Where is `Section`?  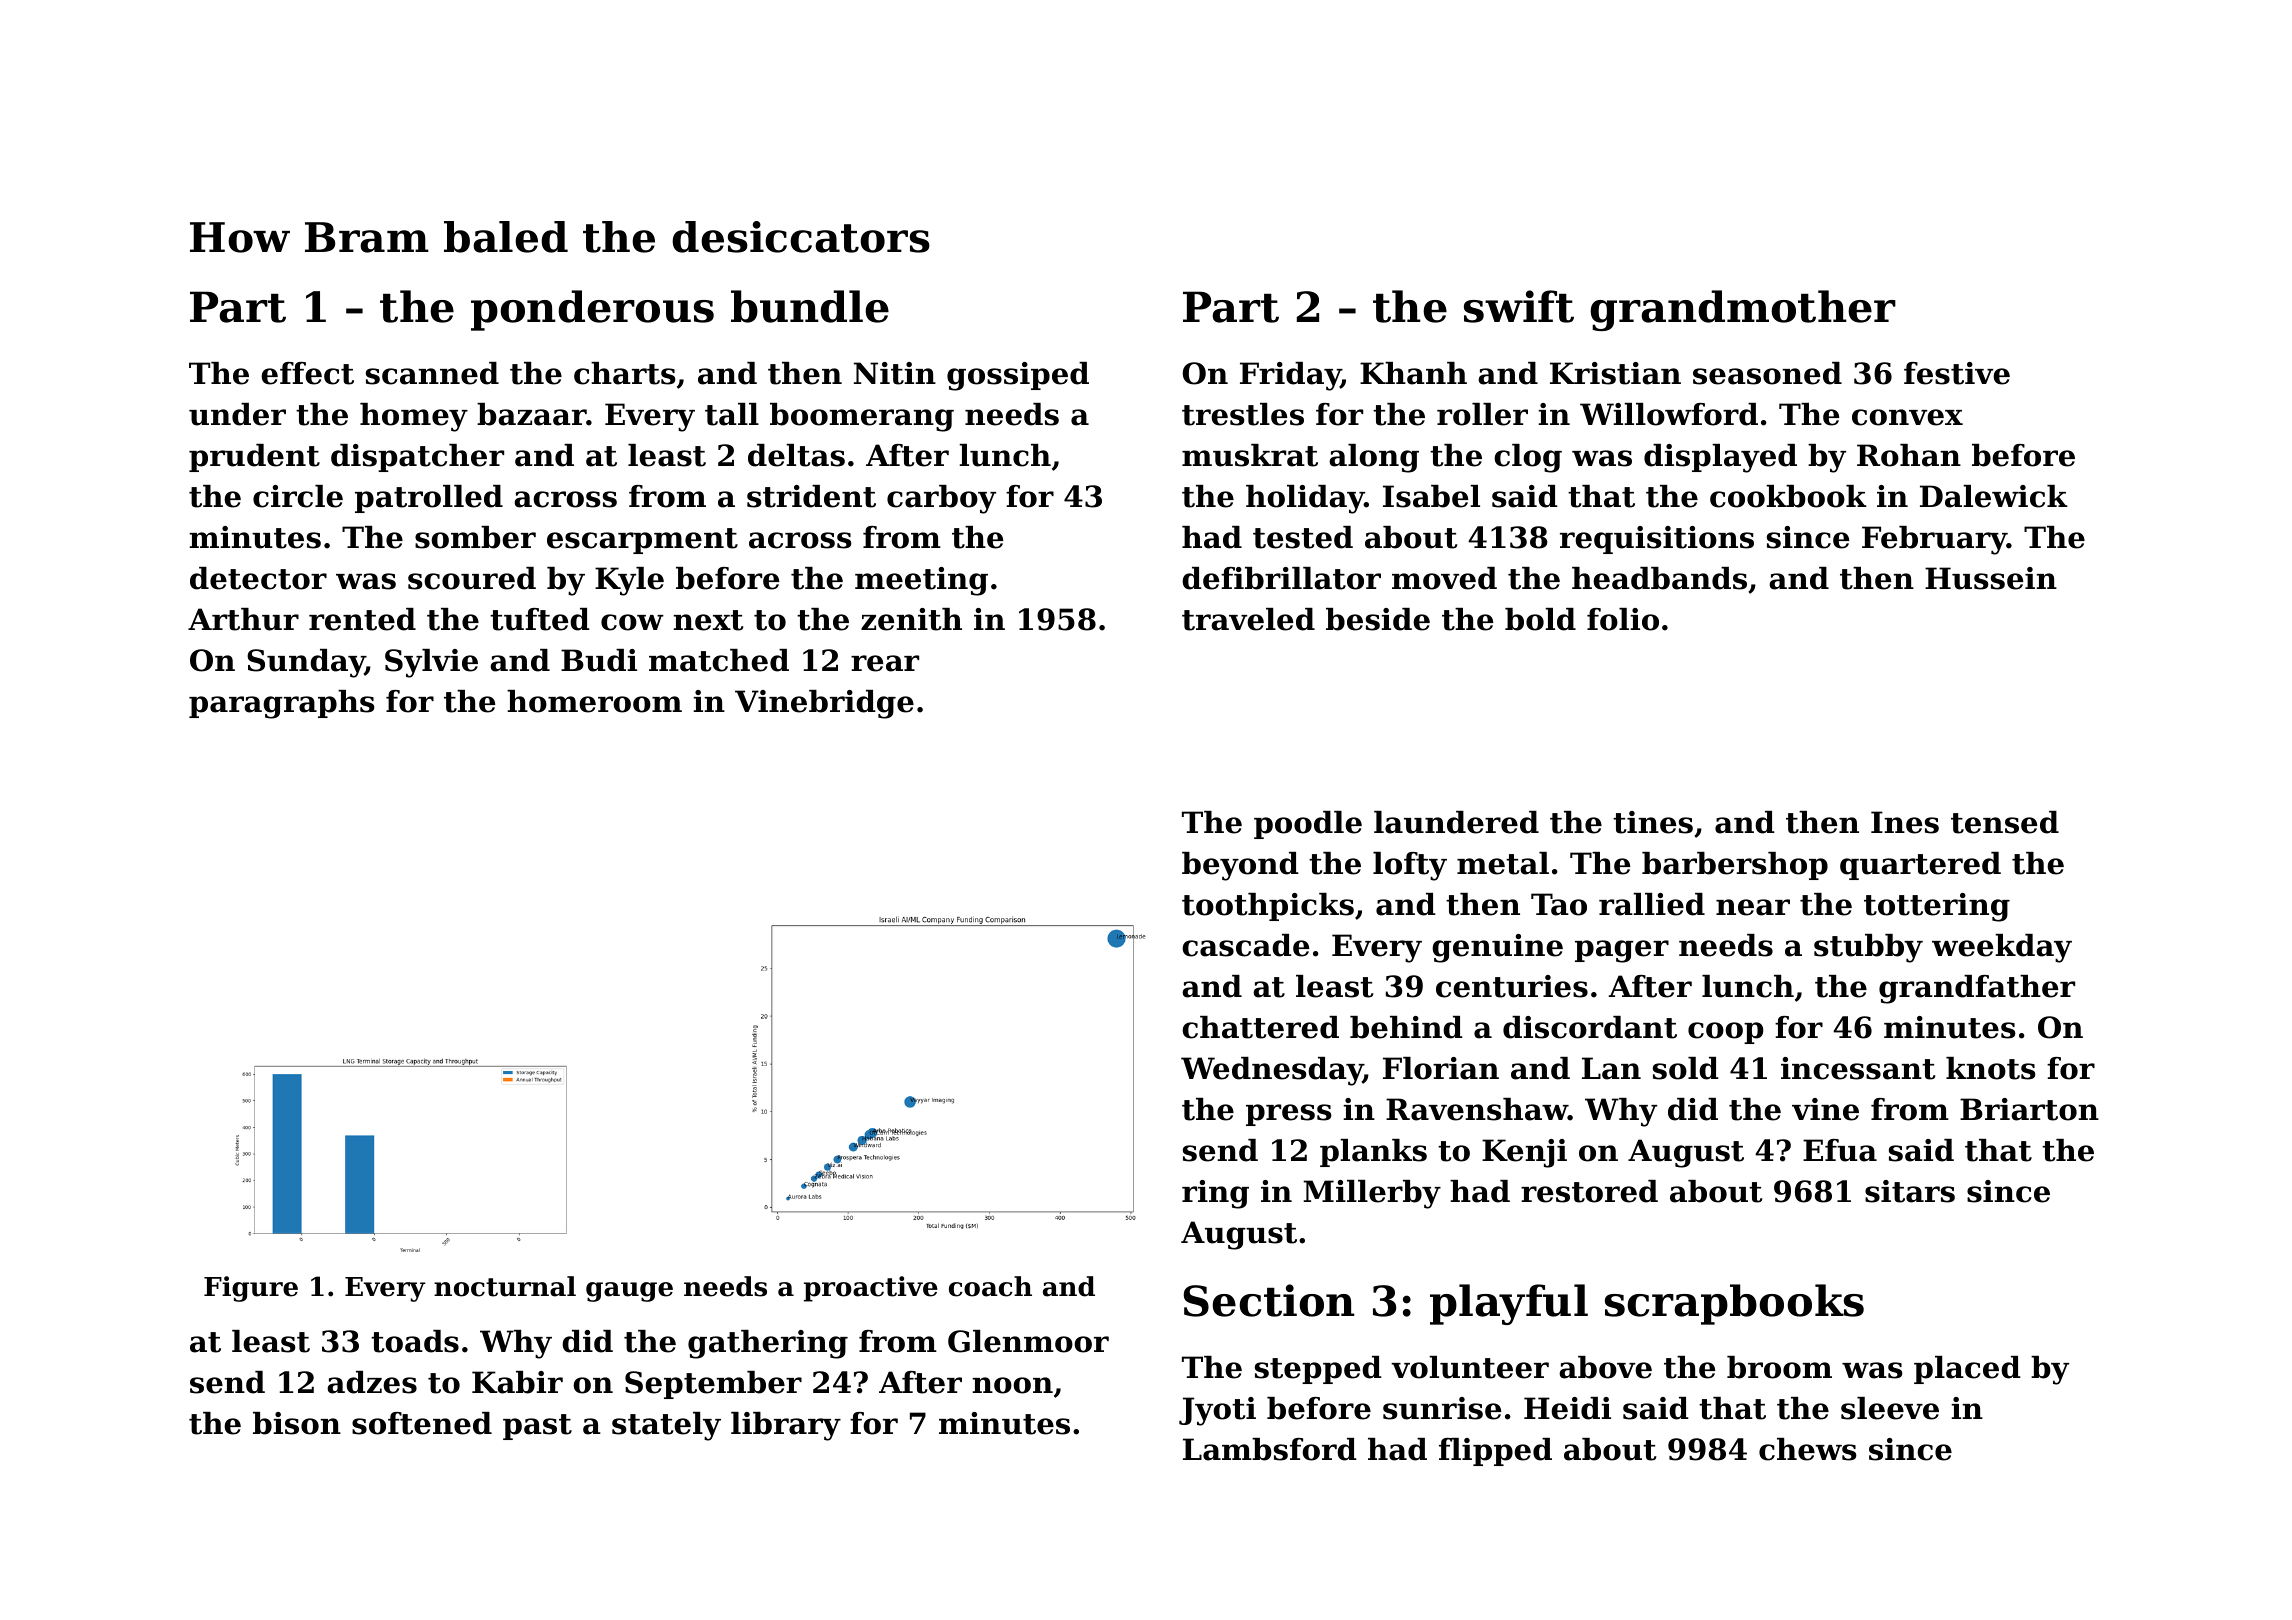
Section is located at coordinates (1269, 1300).
